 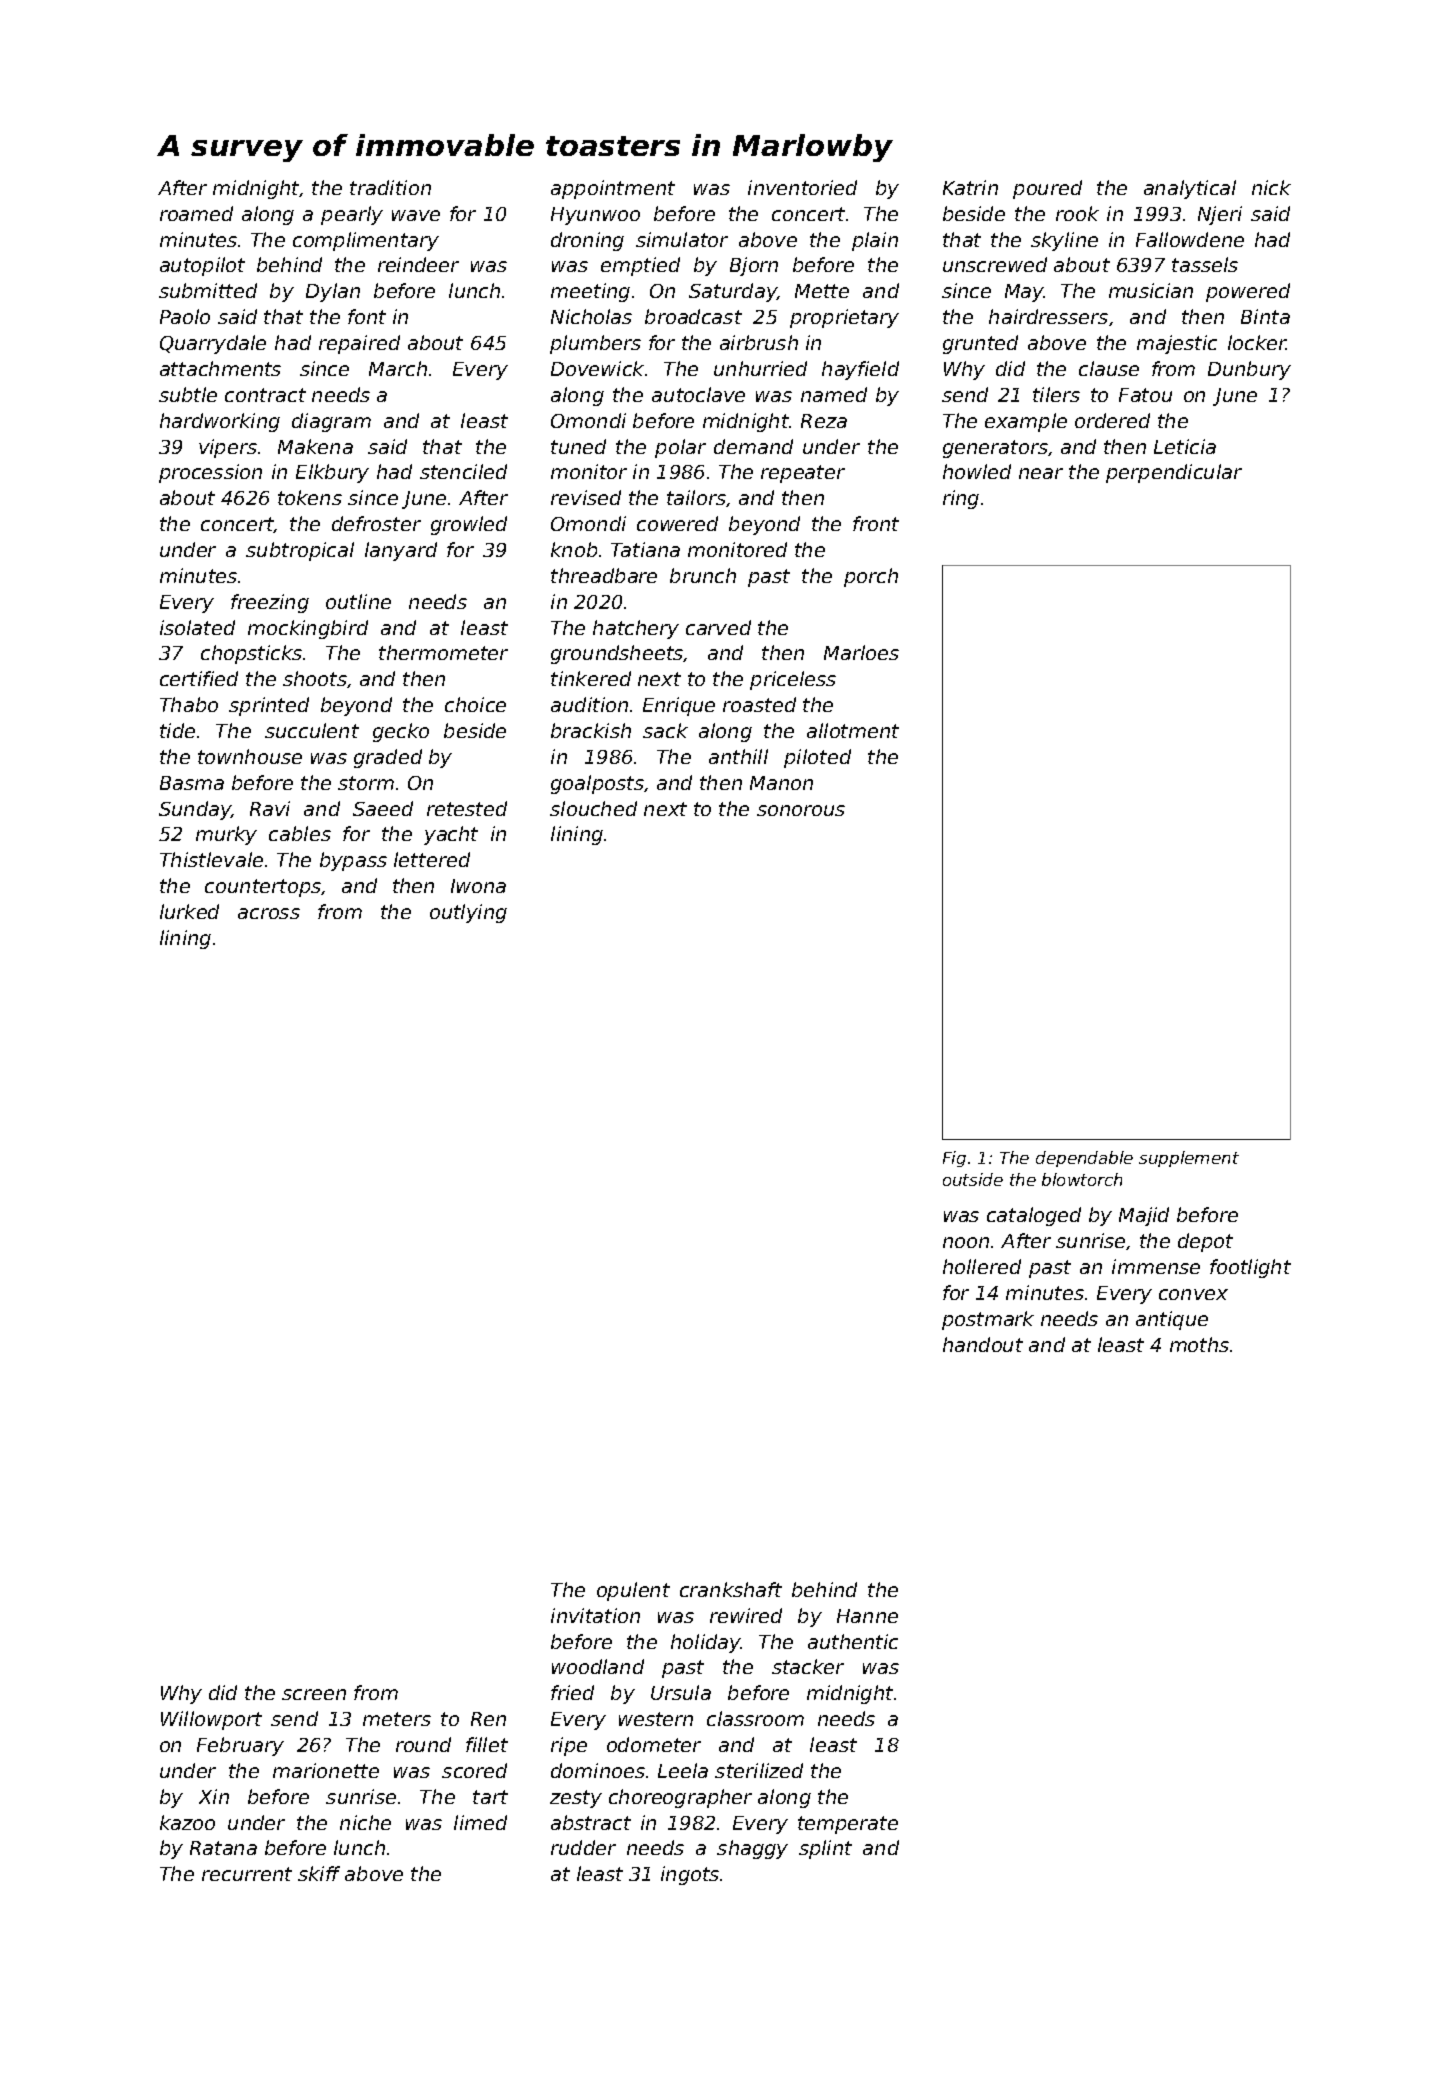 What do you see at coordinates (1084, 1159) in the screenshot?
I see `dependable` at bounding box center [1084, 1159].
